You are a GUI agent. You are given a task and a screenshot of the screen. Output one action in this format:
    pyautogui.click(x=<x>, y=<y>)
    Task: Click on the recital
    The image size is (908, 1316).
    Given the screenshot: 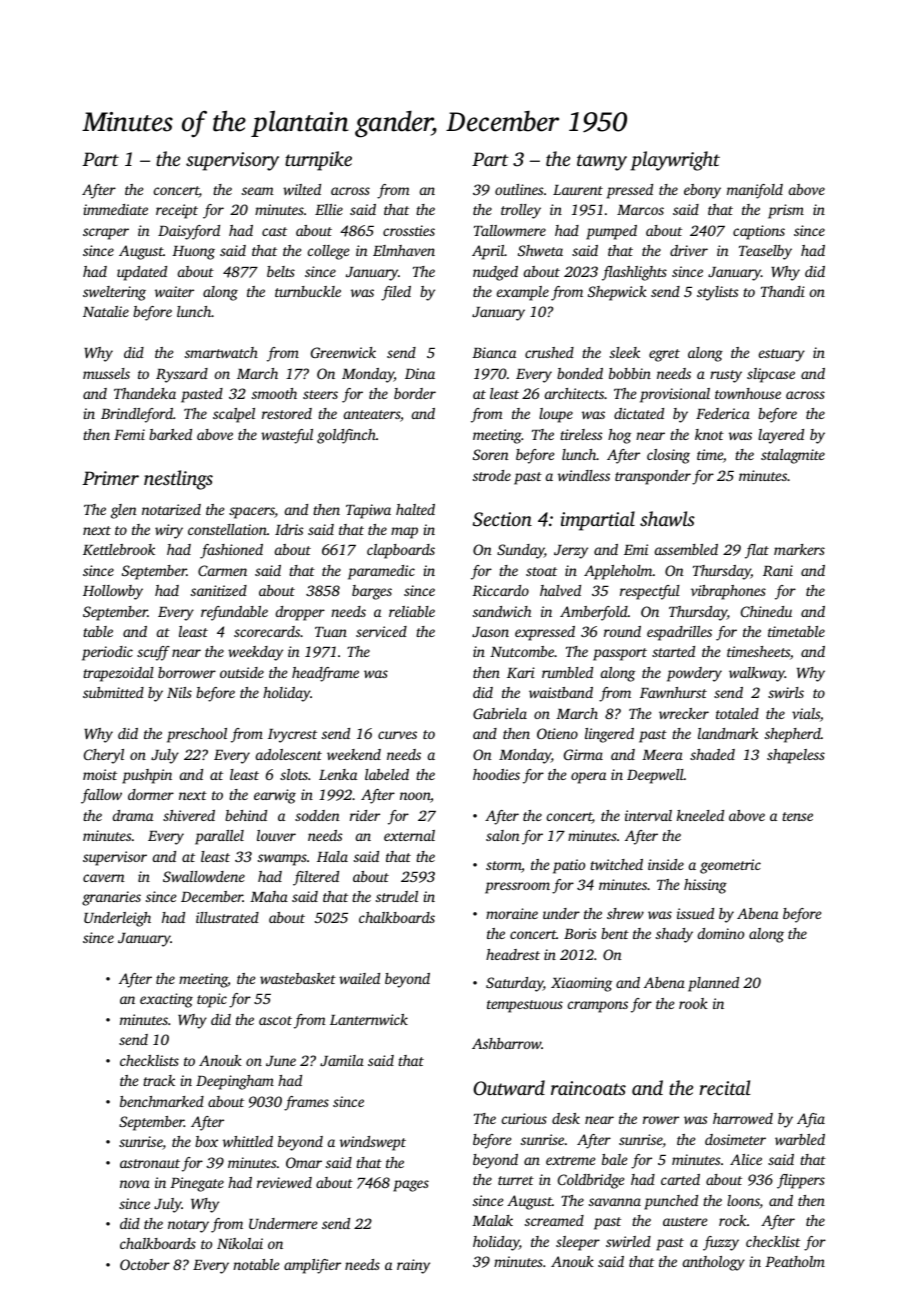 What is the action you would take?
    pyautogui.click(x=725, y=1087)
